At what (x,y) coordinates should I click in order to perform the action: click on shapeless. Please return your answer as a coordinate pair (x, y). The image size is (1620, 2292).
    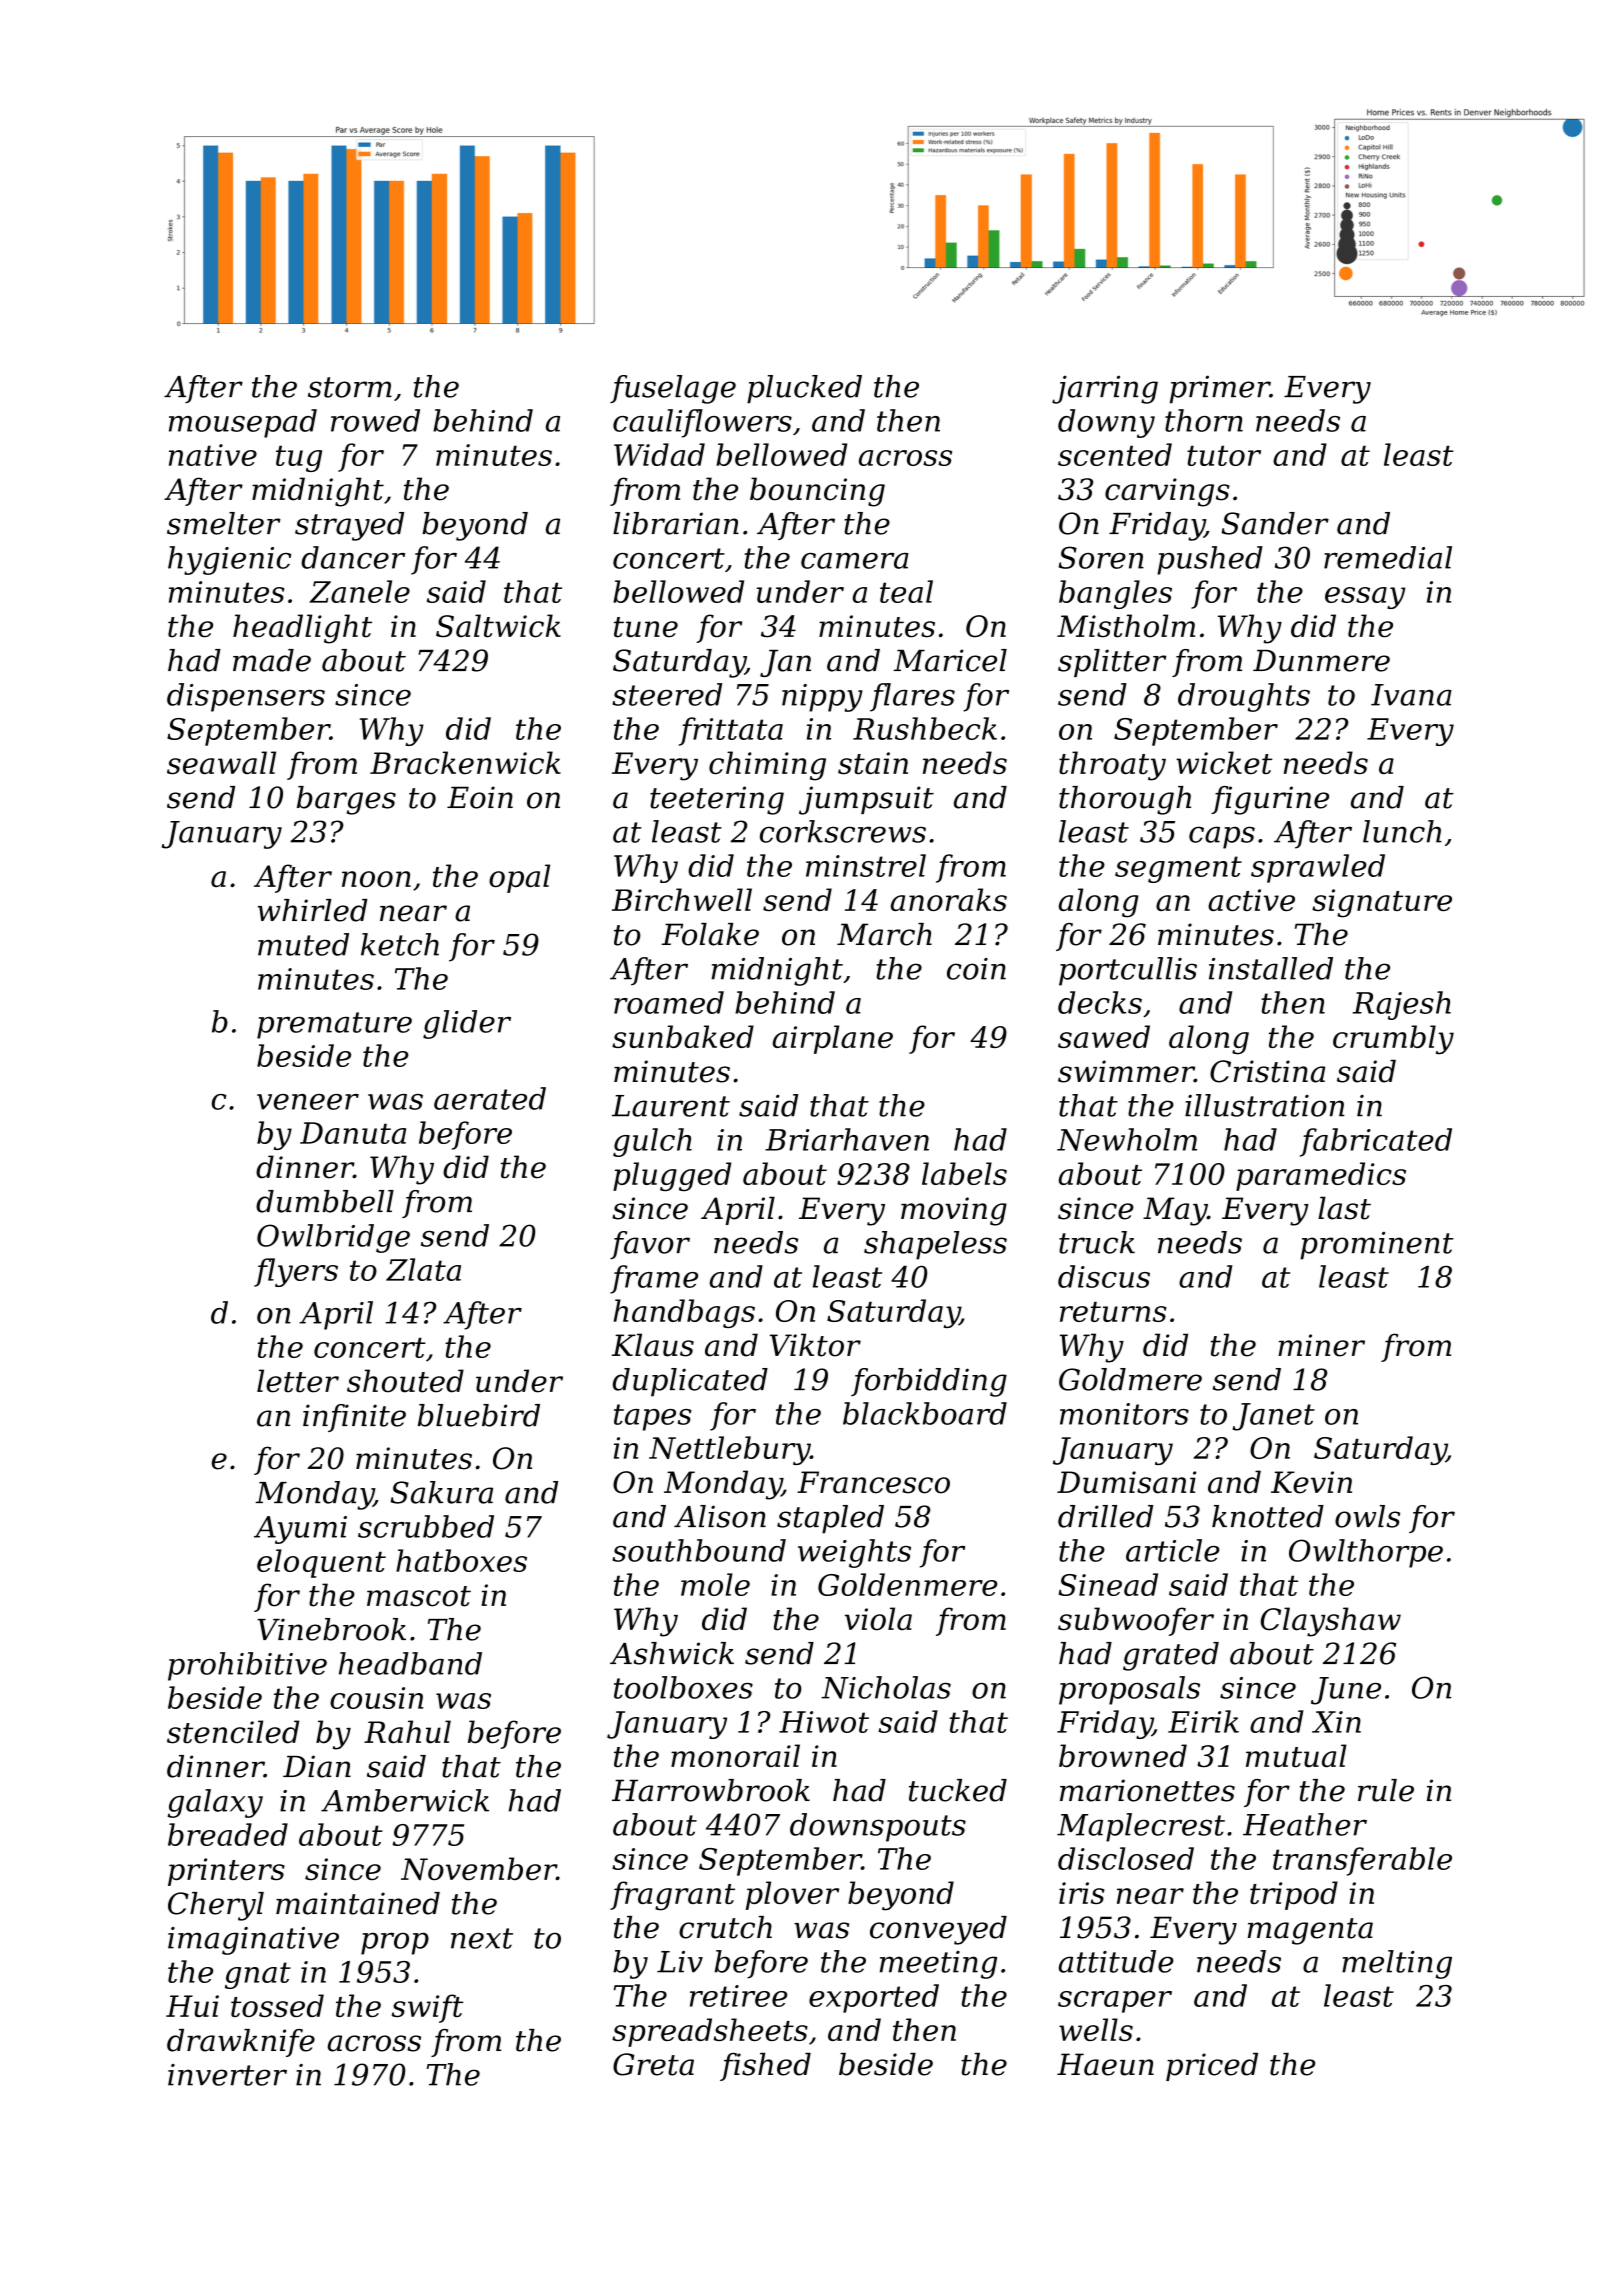
    Looking at the image, I should click on (935, 1245).
